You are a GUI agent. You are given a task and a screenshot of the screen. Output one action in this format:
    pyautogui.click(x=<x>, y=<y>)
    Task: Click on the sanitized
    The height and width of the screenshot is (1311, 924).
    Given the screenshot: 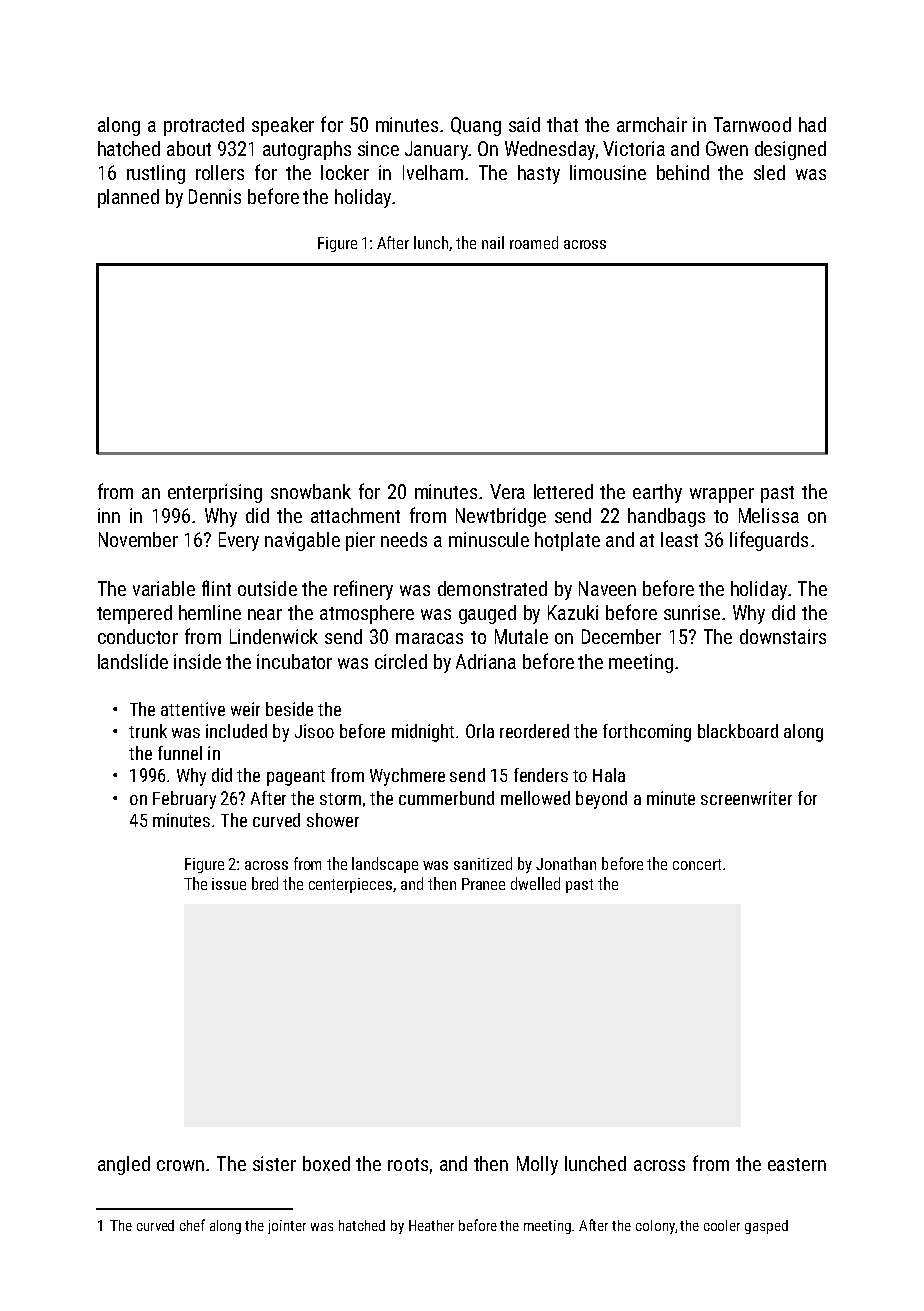 What is the action you would take?
    pyautogui.click(x=483, y=863)
